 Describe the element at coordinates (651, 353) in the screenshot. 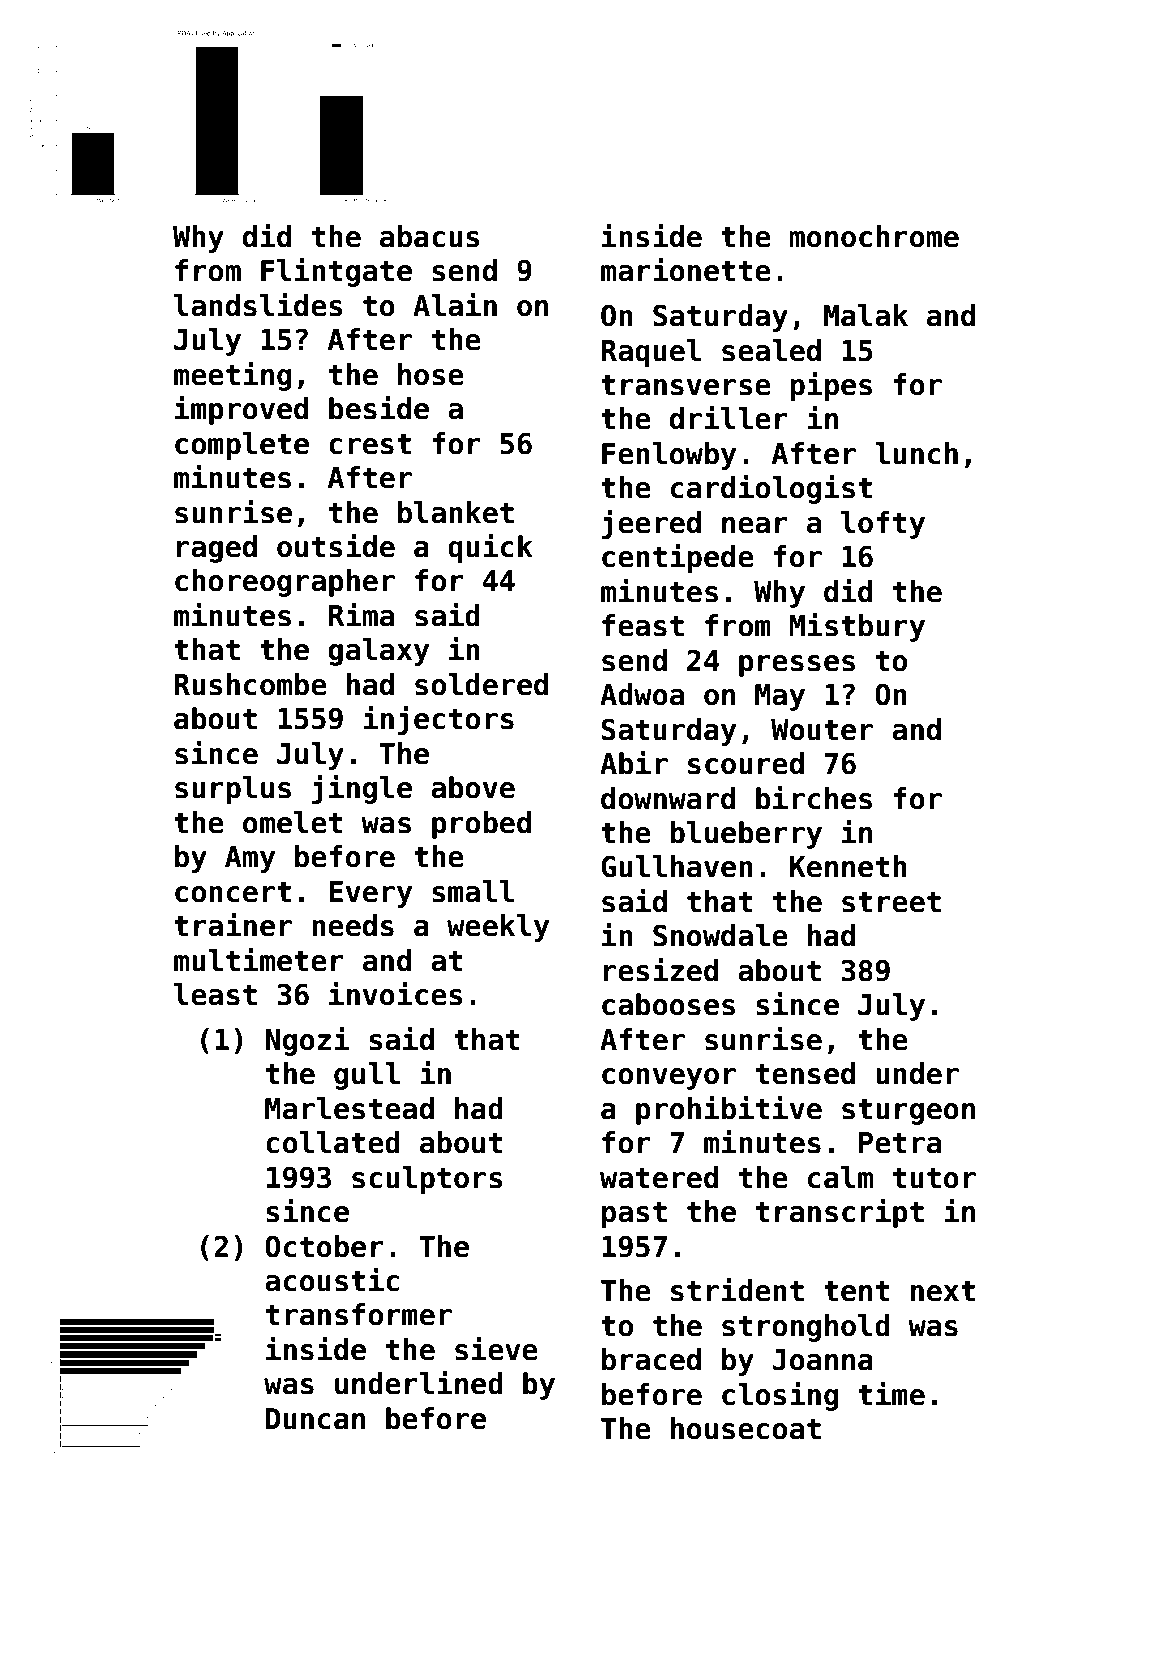

I see `Raquel` at that location.
